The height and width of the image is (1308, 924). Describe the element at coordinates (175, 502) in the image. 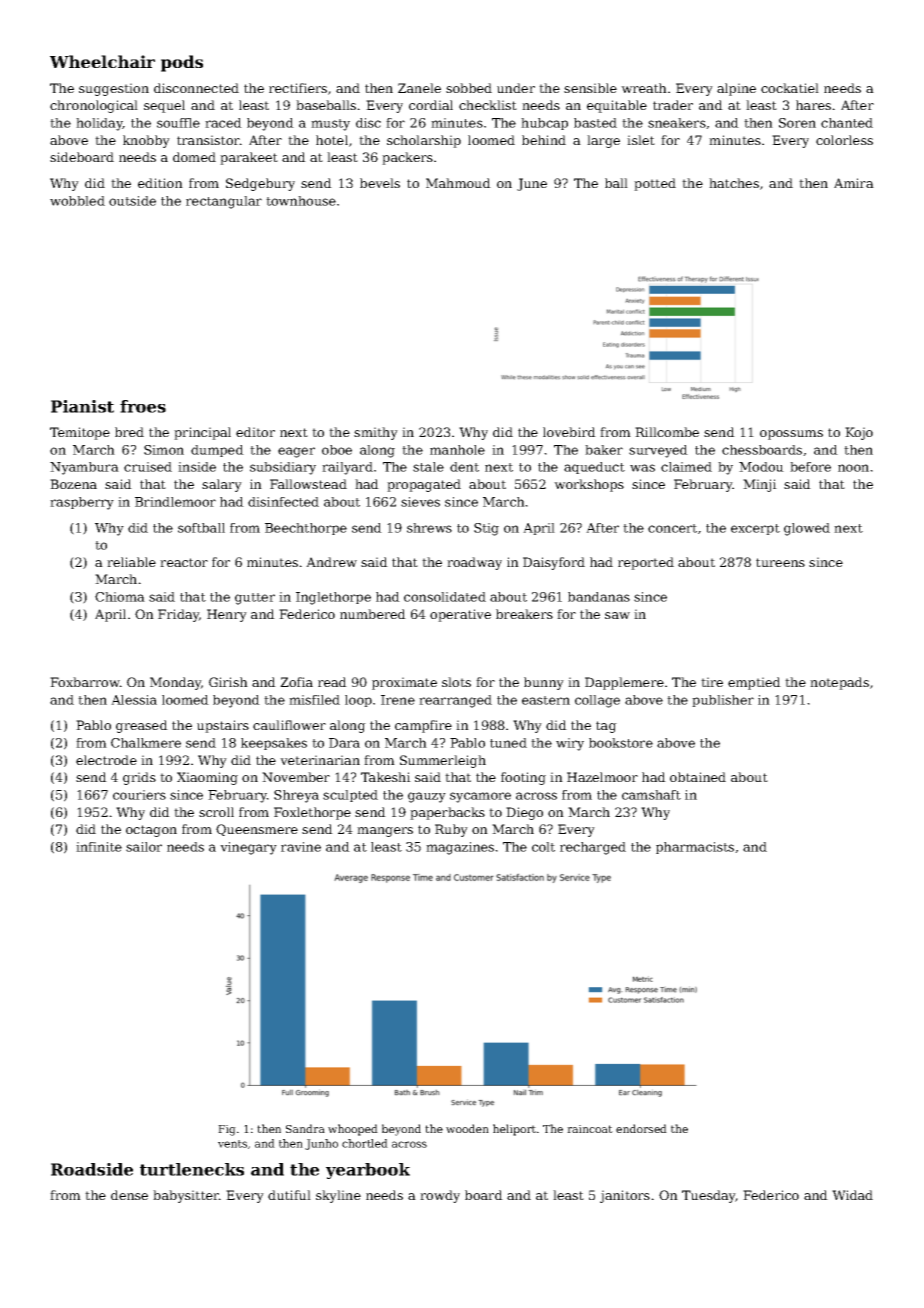

I see `Brindlemoor` at that location.
